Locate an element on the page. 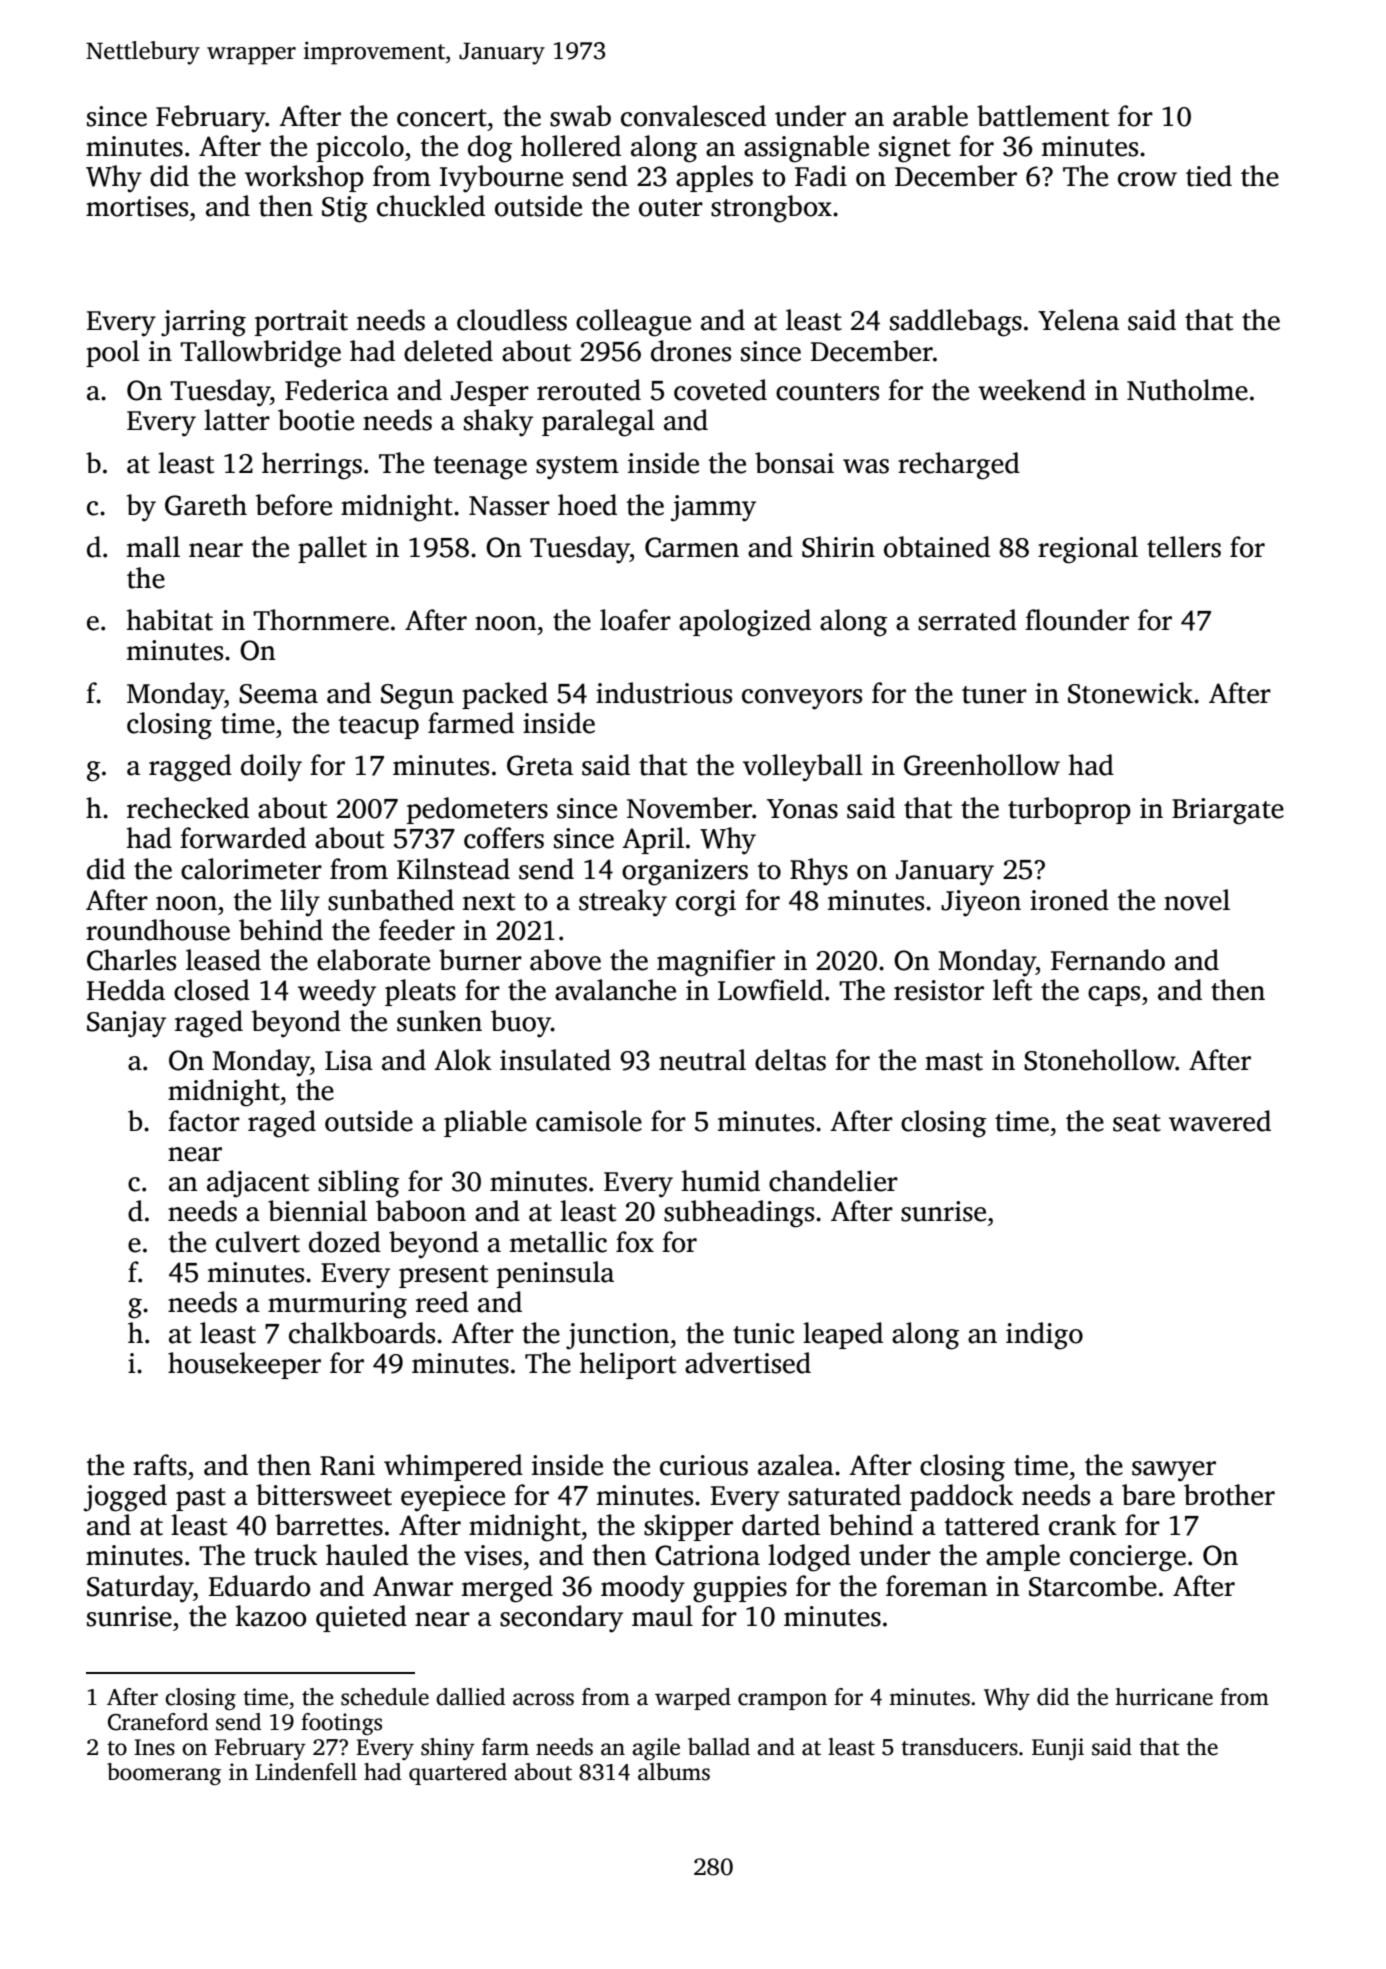  hollered is located at coordinates (571, 146).
